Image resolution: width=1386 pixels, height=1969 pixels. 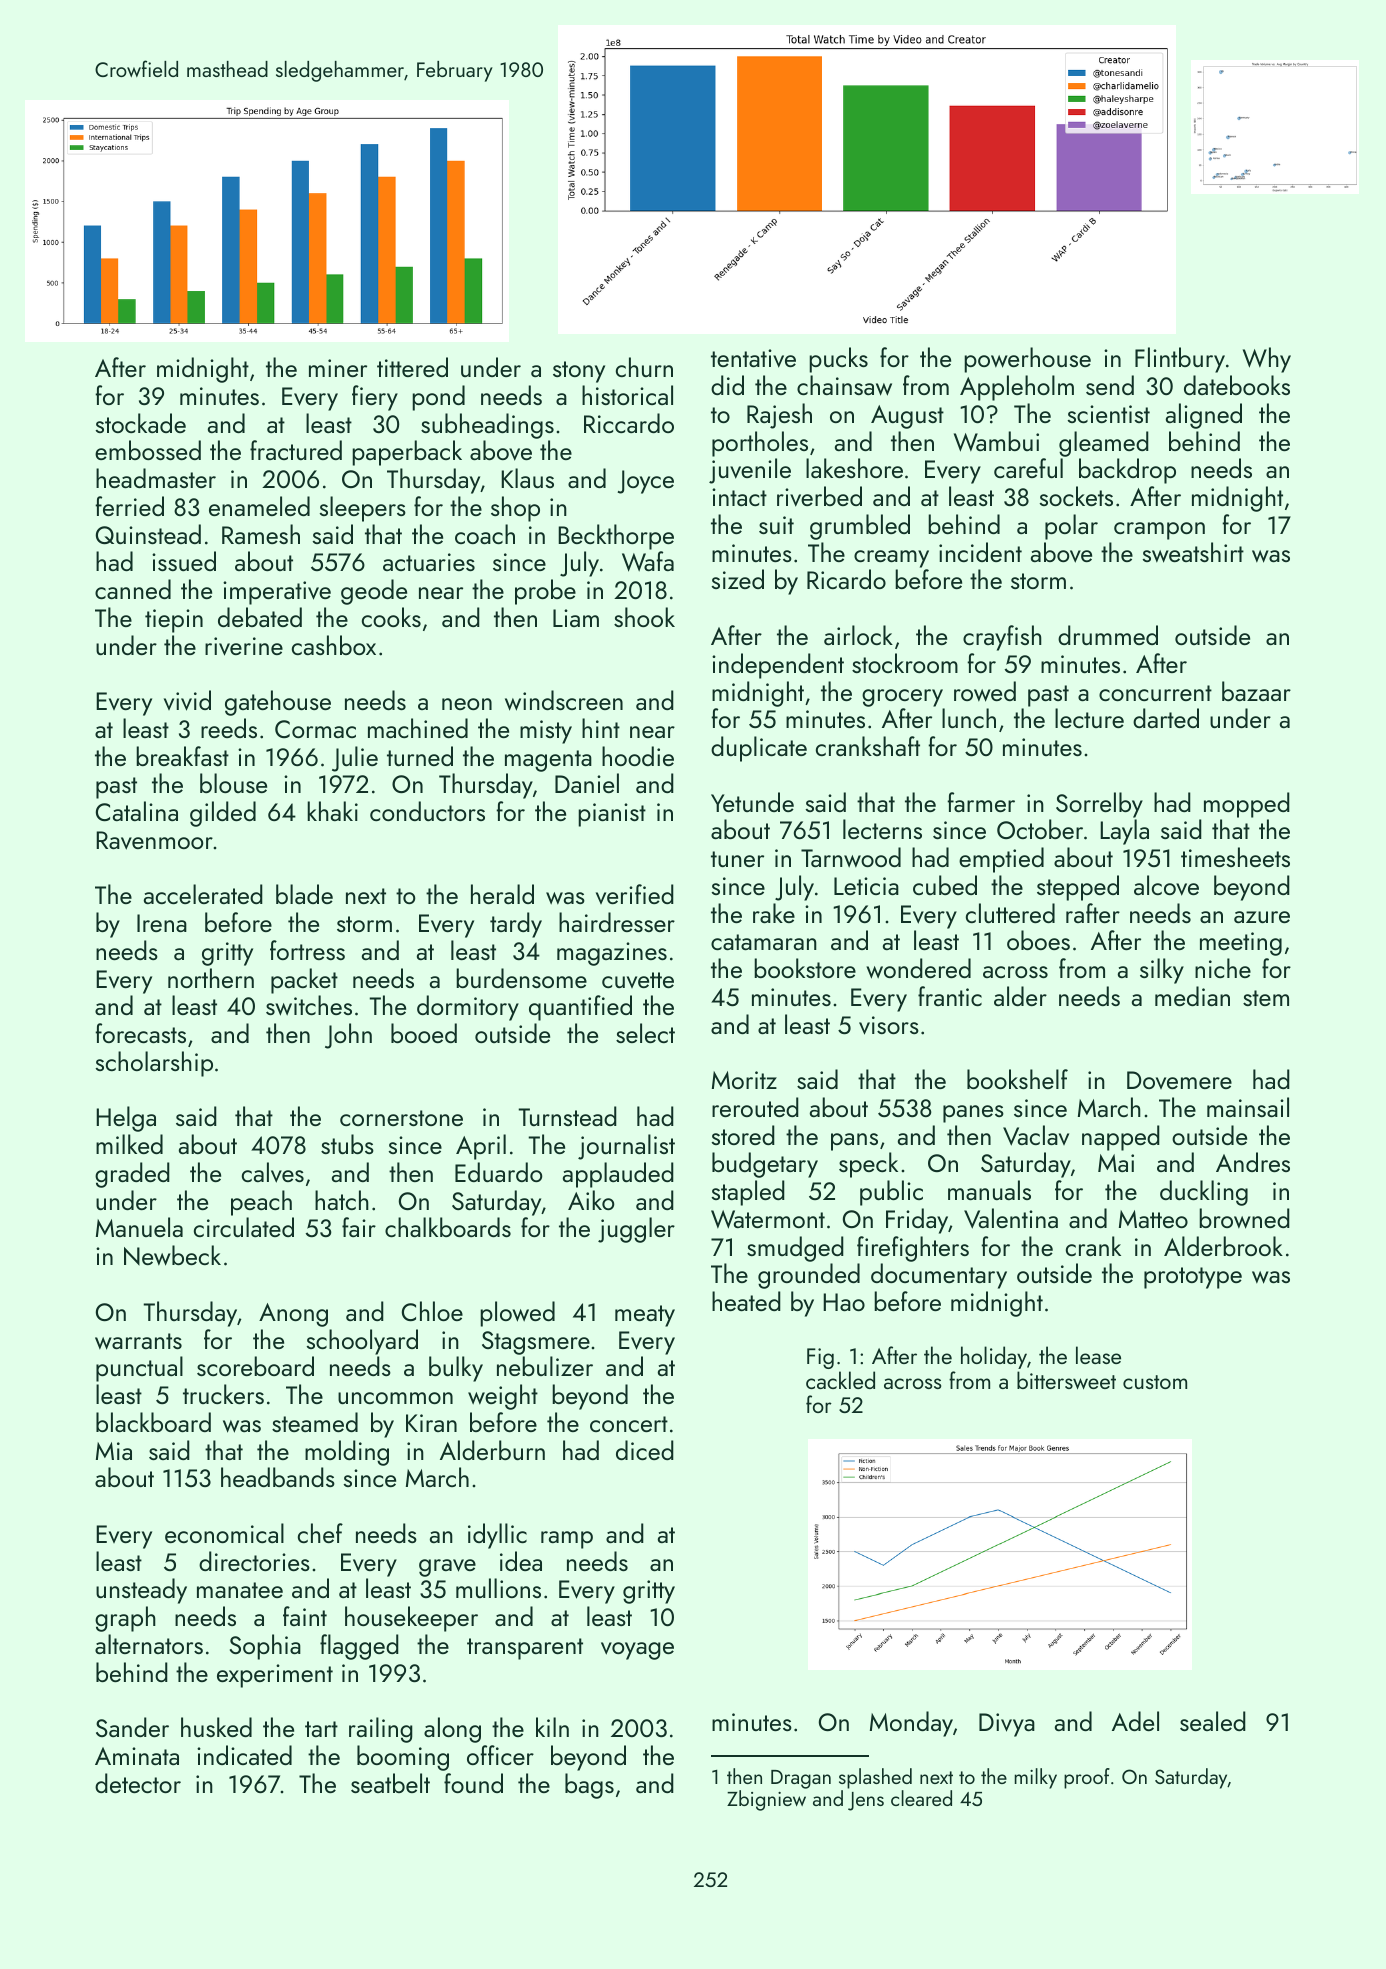 I want to click on sweatshirt, so click(x=1193, y=552).
